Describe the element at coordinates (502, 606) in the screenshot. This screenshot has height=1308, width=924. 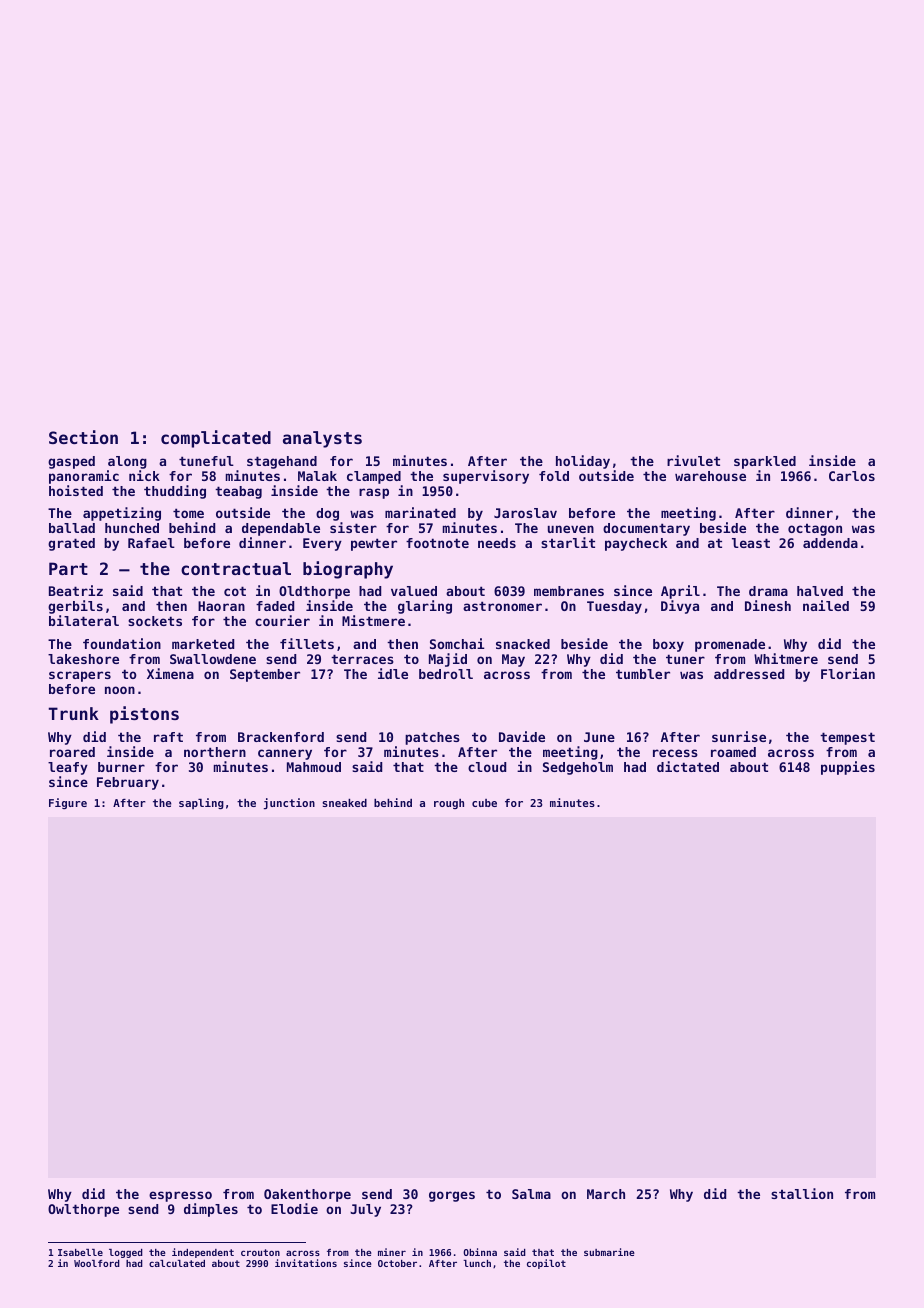
I see `astronomer` at that location.
